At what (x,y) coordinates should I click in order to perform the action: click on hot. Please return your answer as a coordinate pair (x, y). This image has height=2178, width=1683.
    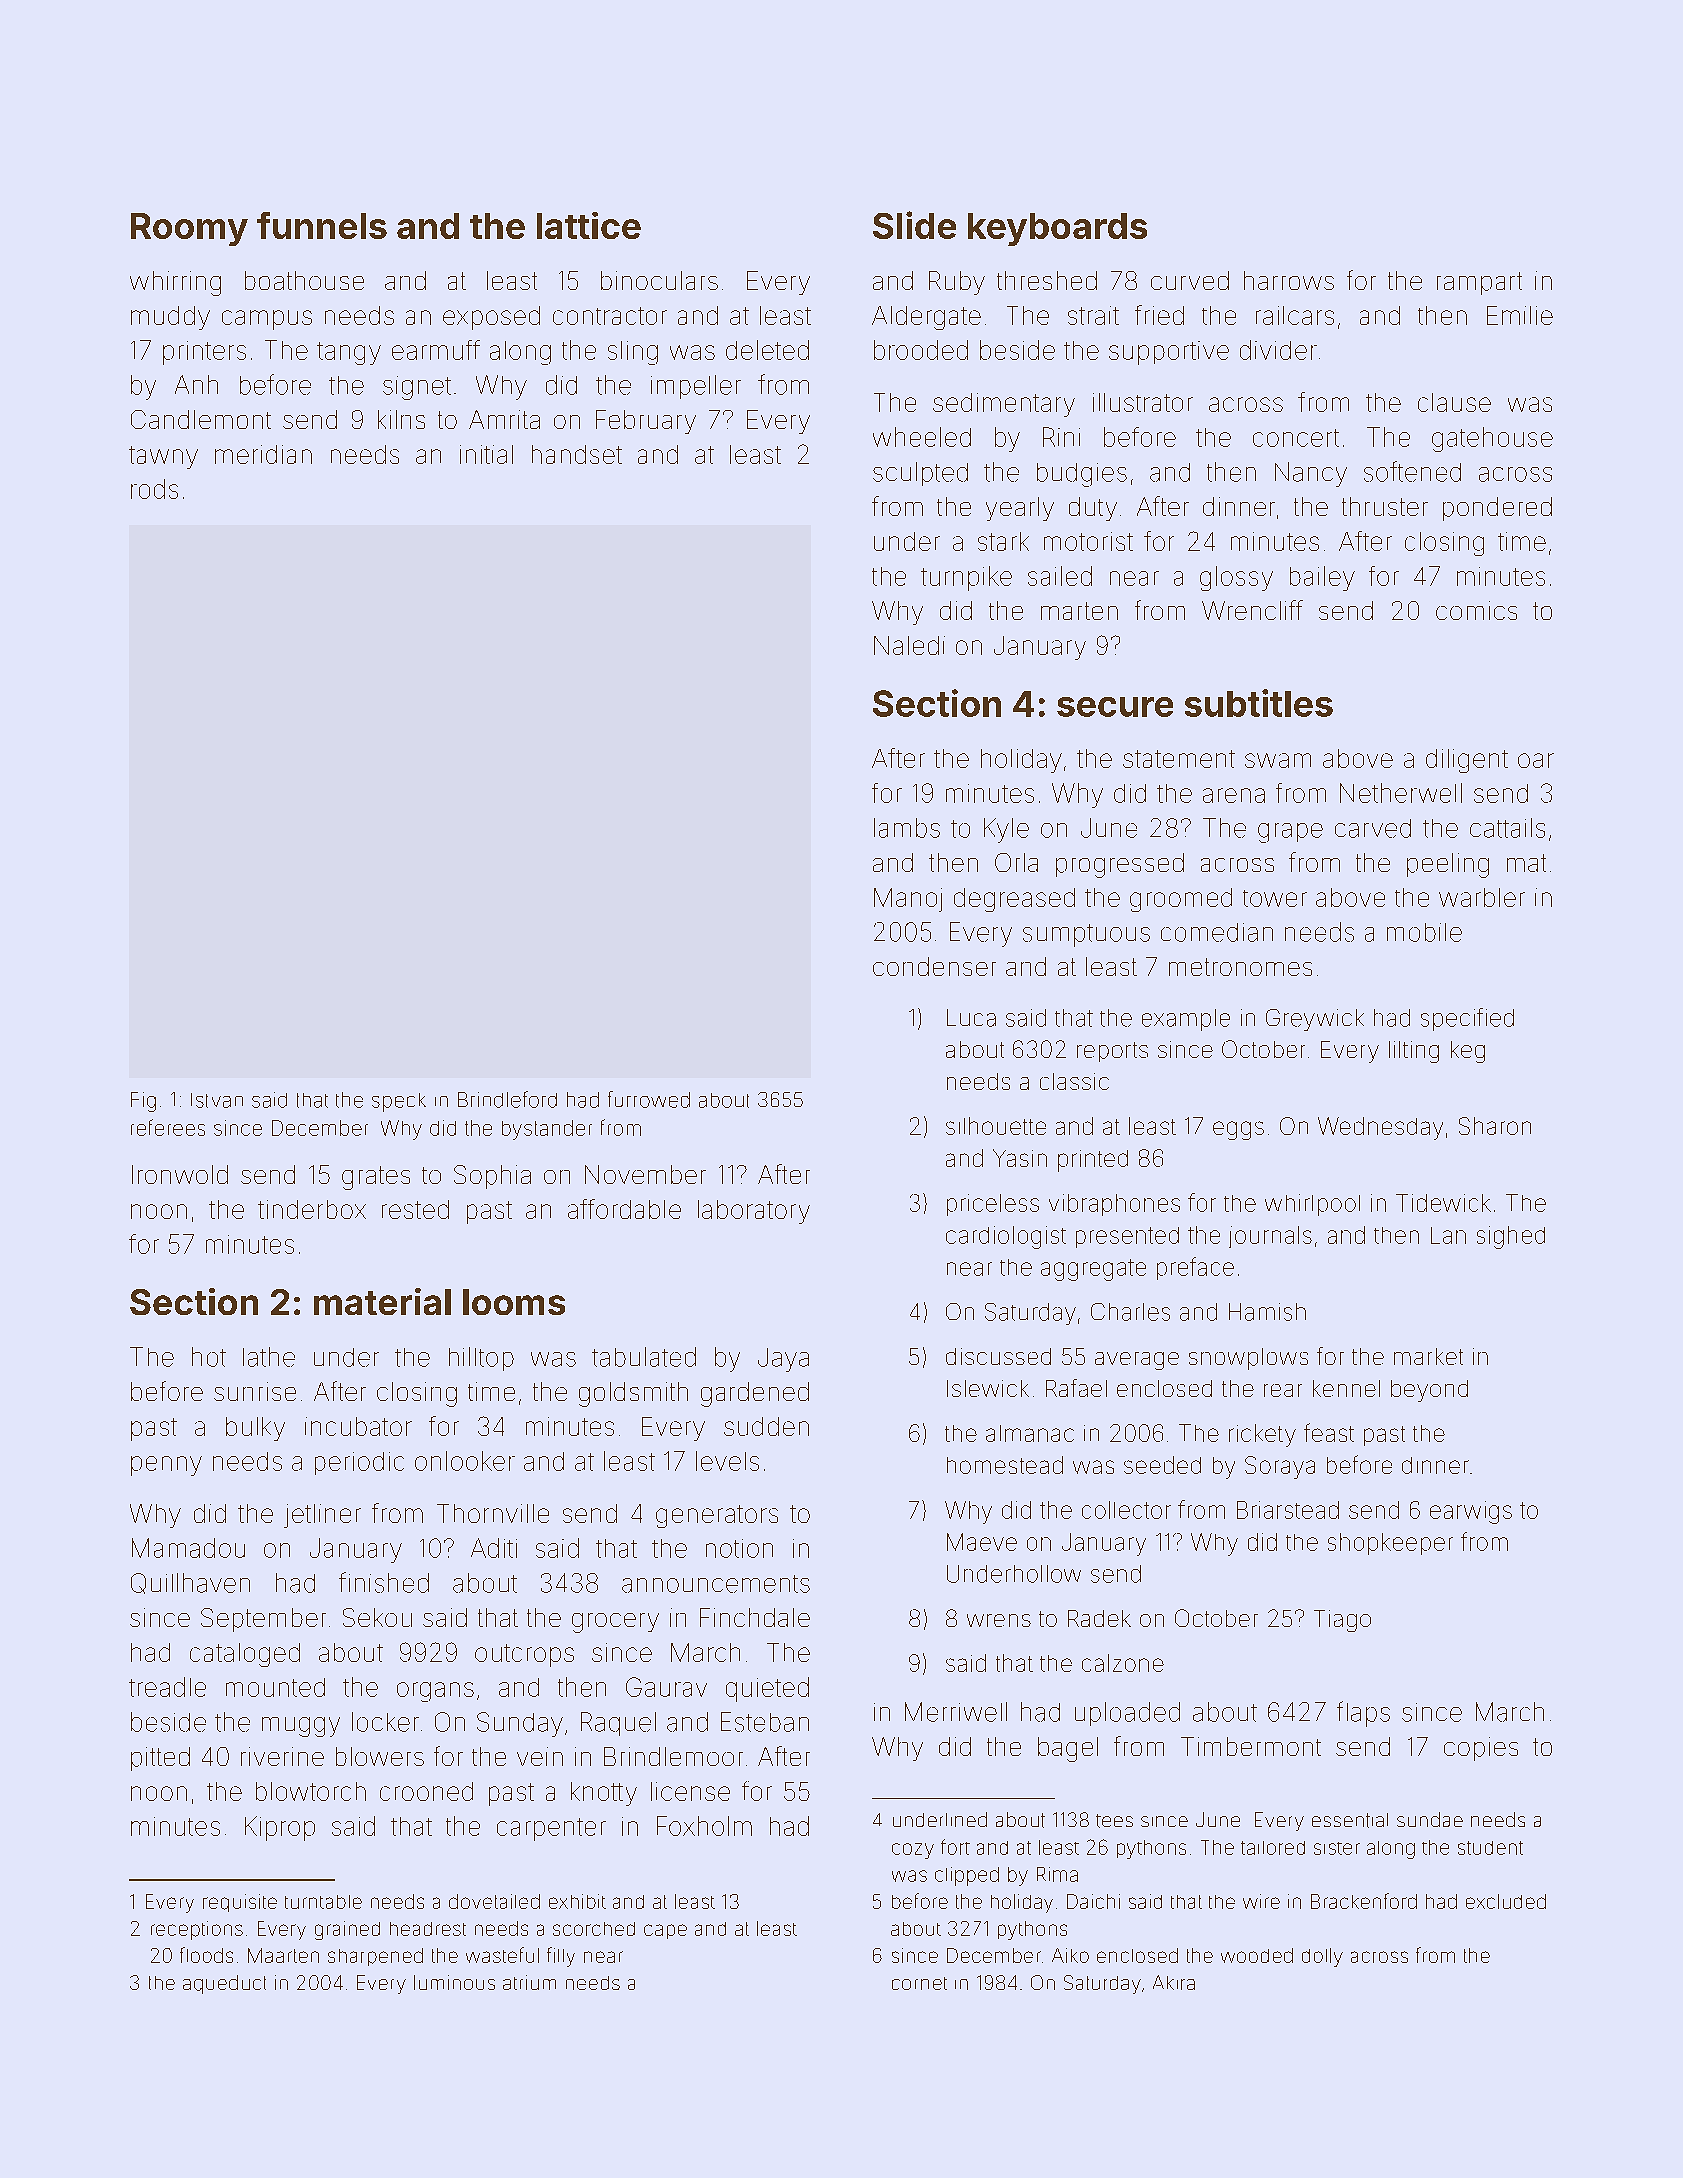
    Looking at the image, I should click on (209, 1357).
